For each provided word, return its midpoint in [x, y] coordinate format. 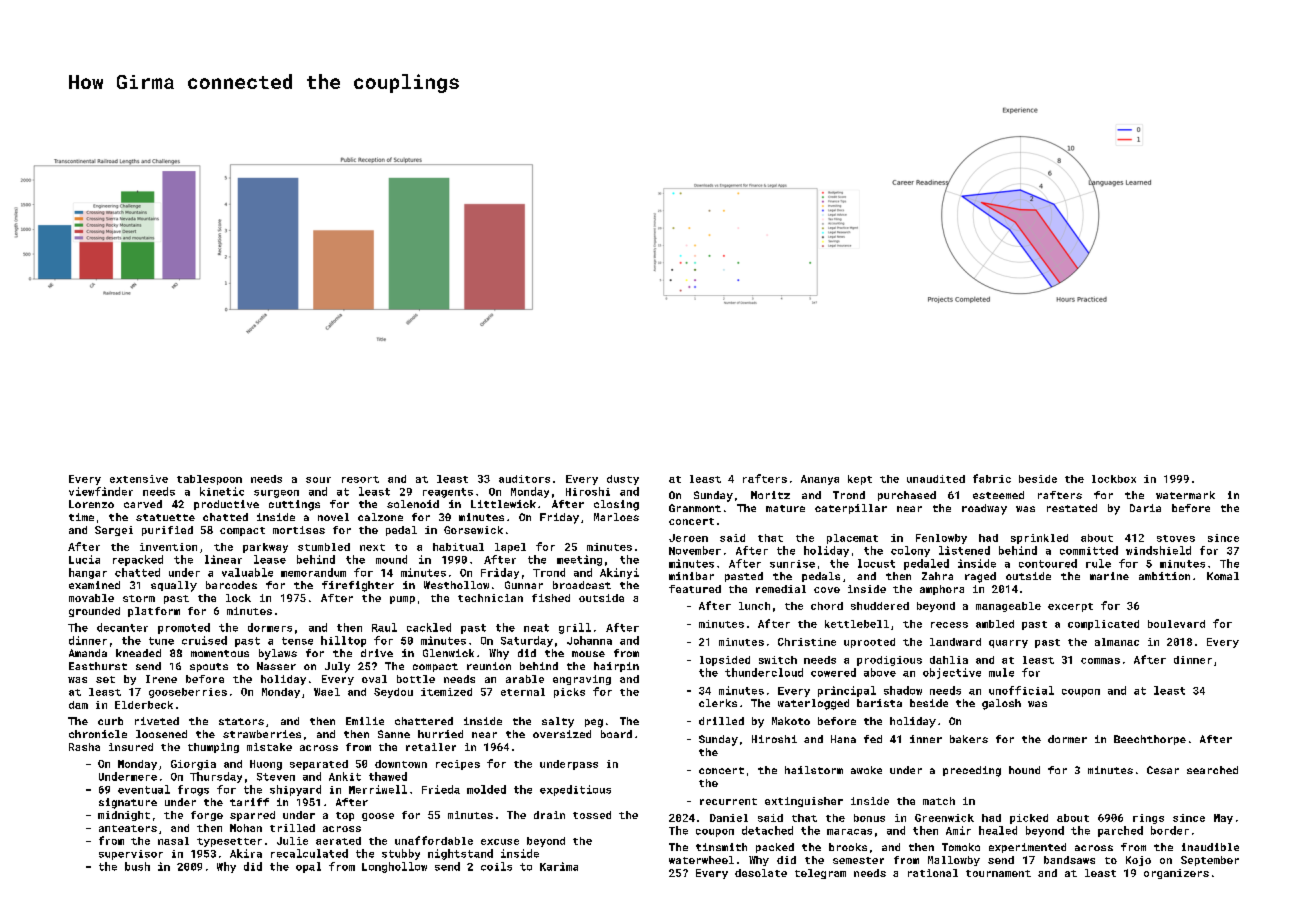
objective [952, 673]
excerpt [1070, 607]
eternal [523, 692]
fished [551, 598]
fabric [992, 478]
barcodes [231, 585]
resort [360, 479]
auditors [524, 479]
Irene [161, 679]
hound [1024, 770]
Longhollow [394, 867]
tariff [249, 802]
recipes [458, 765]
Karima [559, 866]
